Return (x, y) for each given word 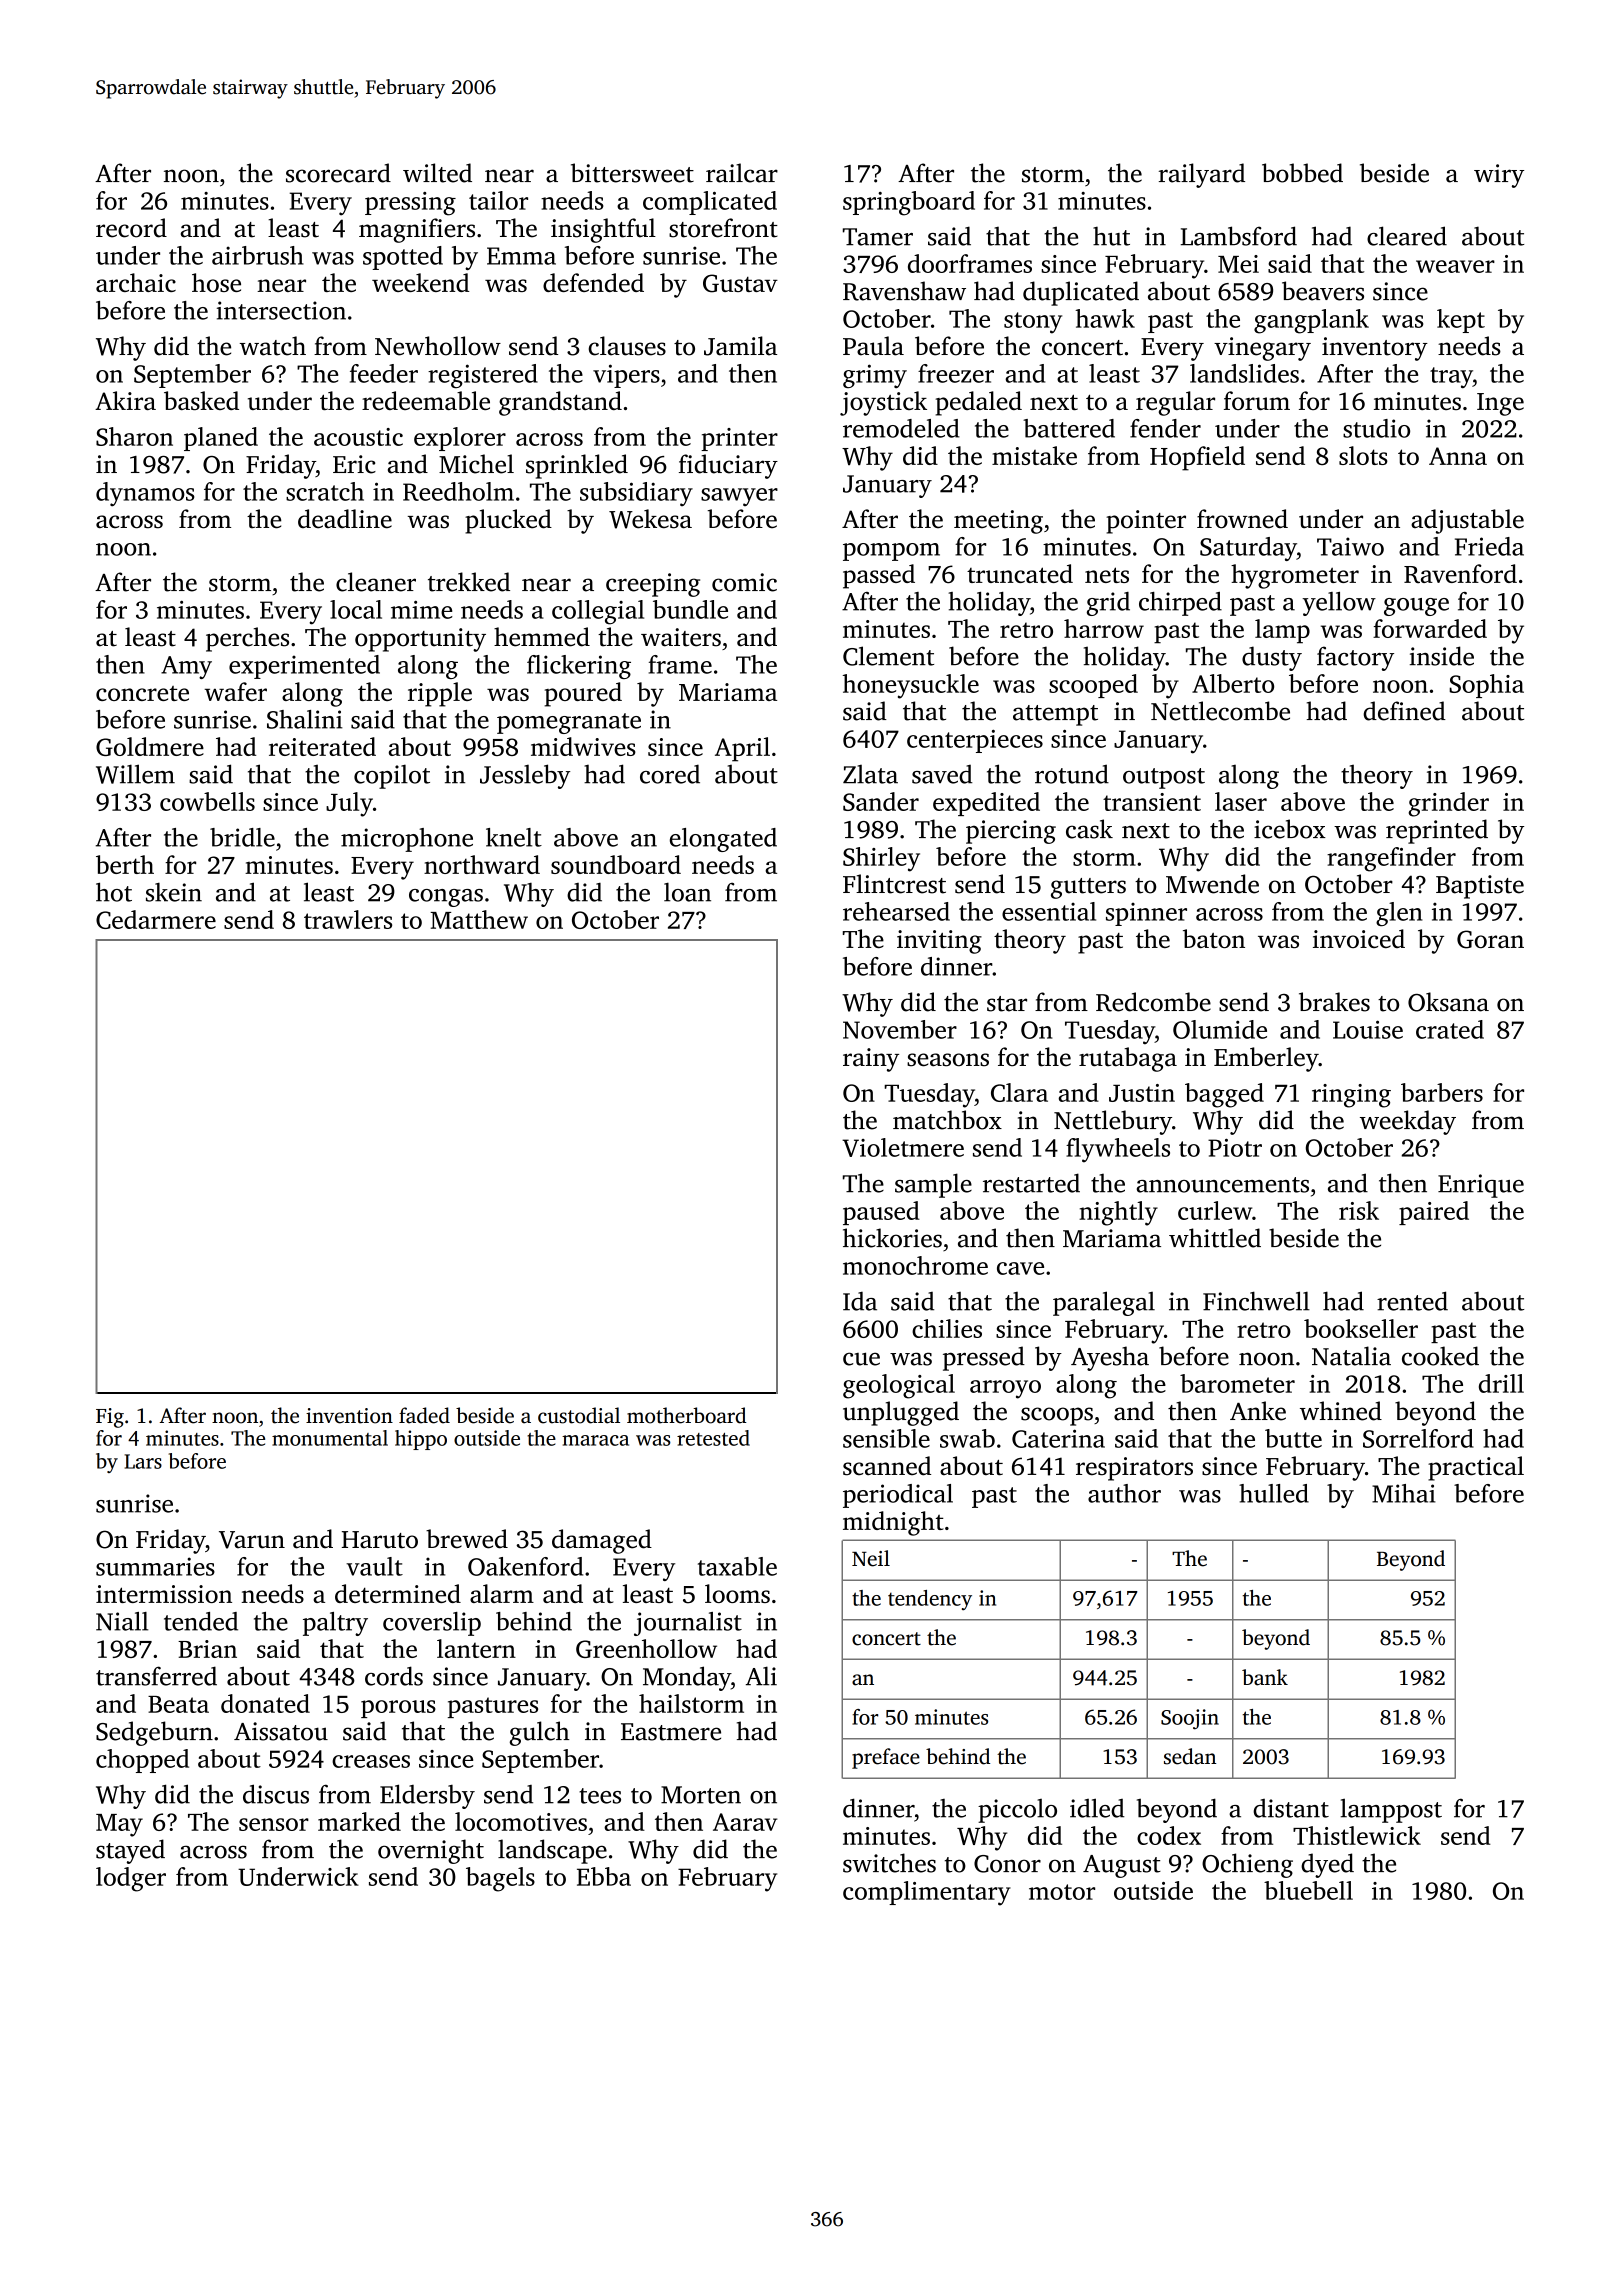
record (131, 228)
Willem (135, 774)
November (900, 1029)
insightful (603, 230)
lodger (131, 1879)
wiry (1499, 176)
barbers (1442, 1092)
